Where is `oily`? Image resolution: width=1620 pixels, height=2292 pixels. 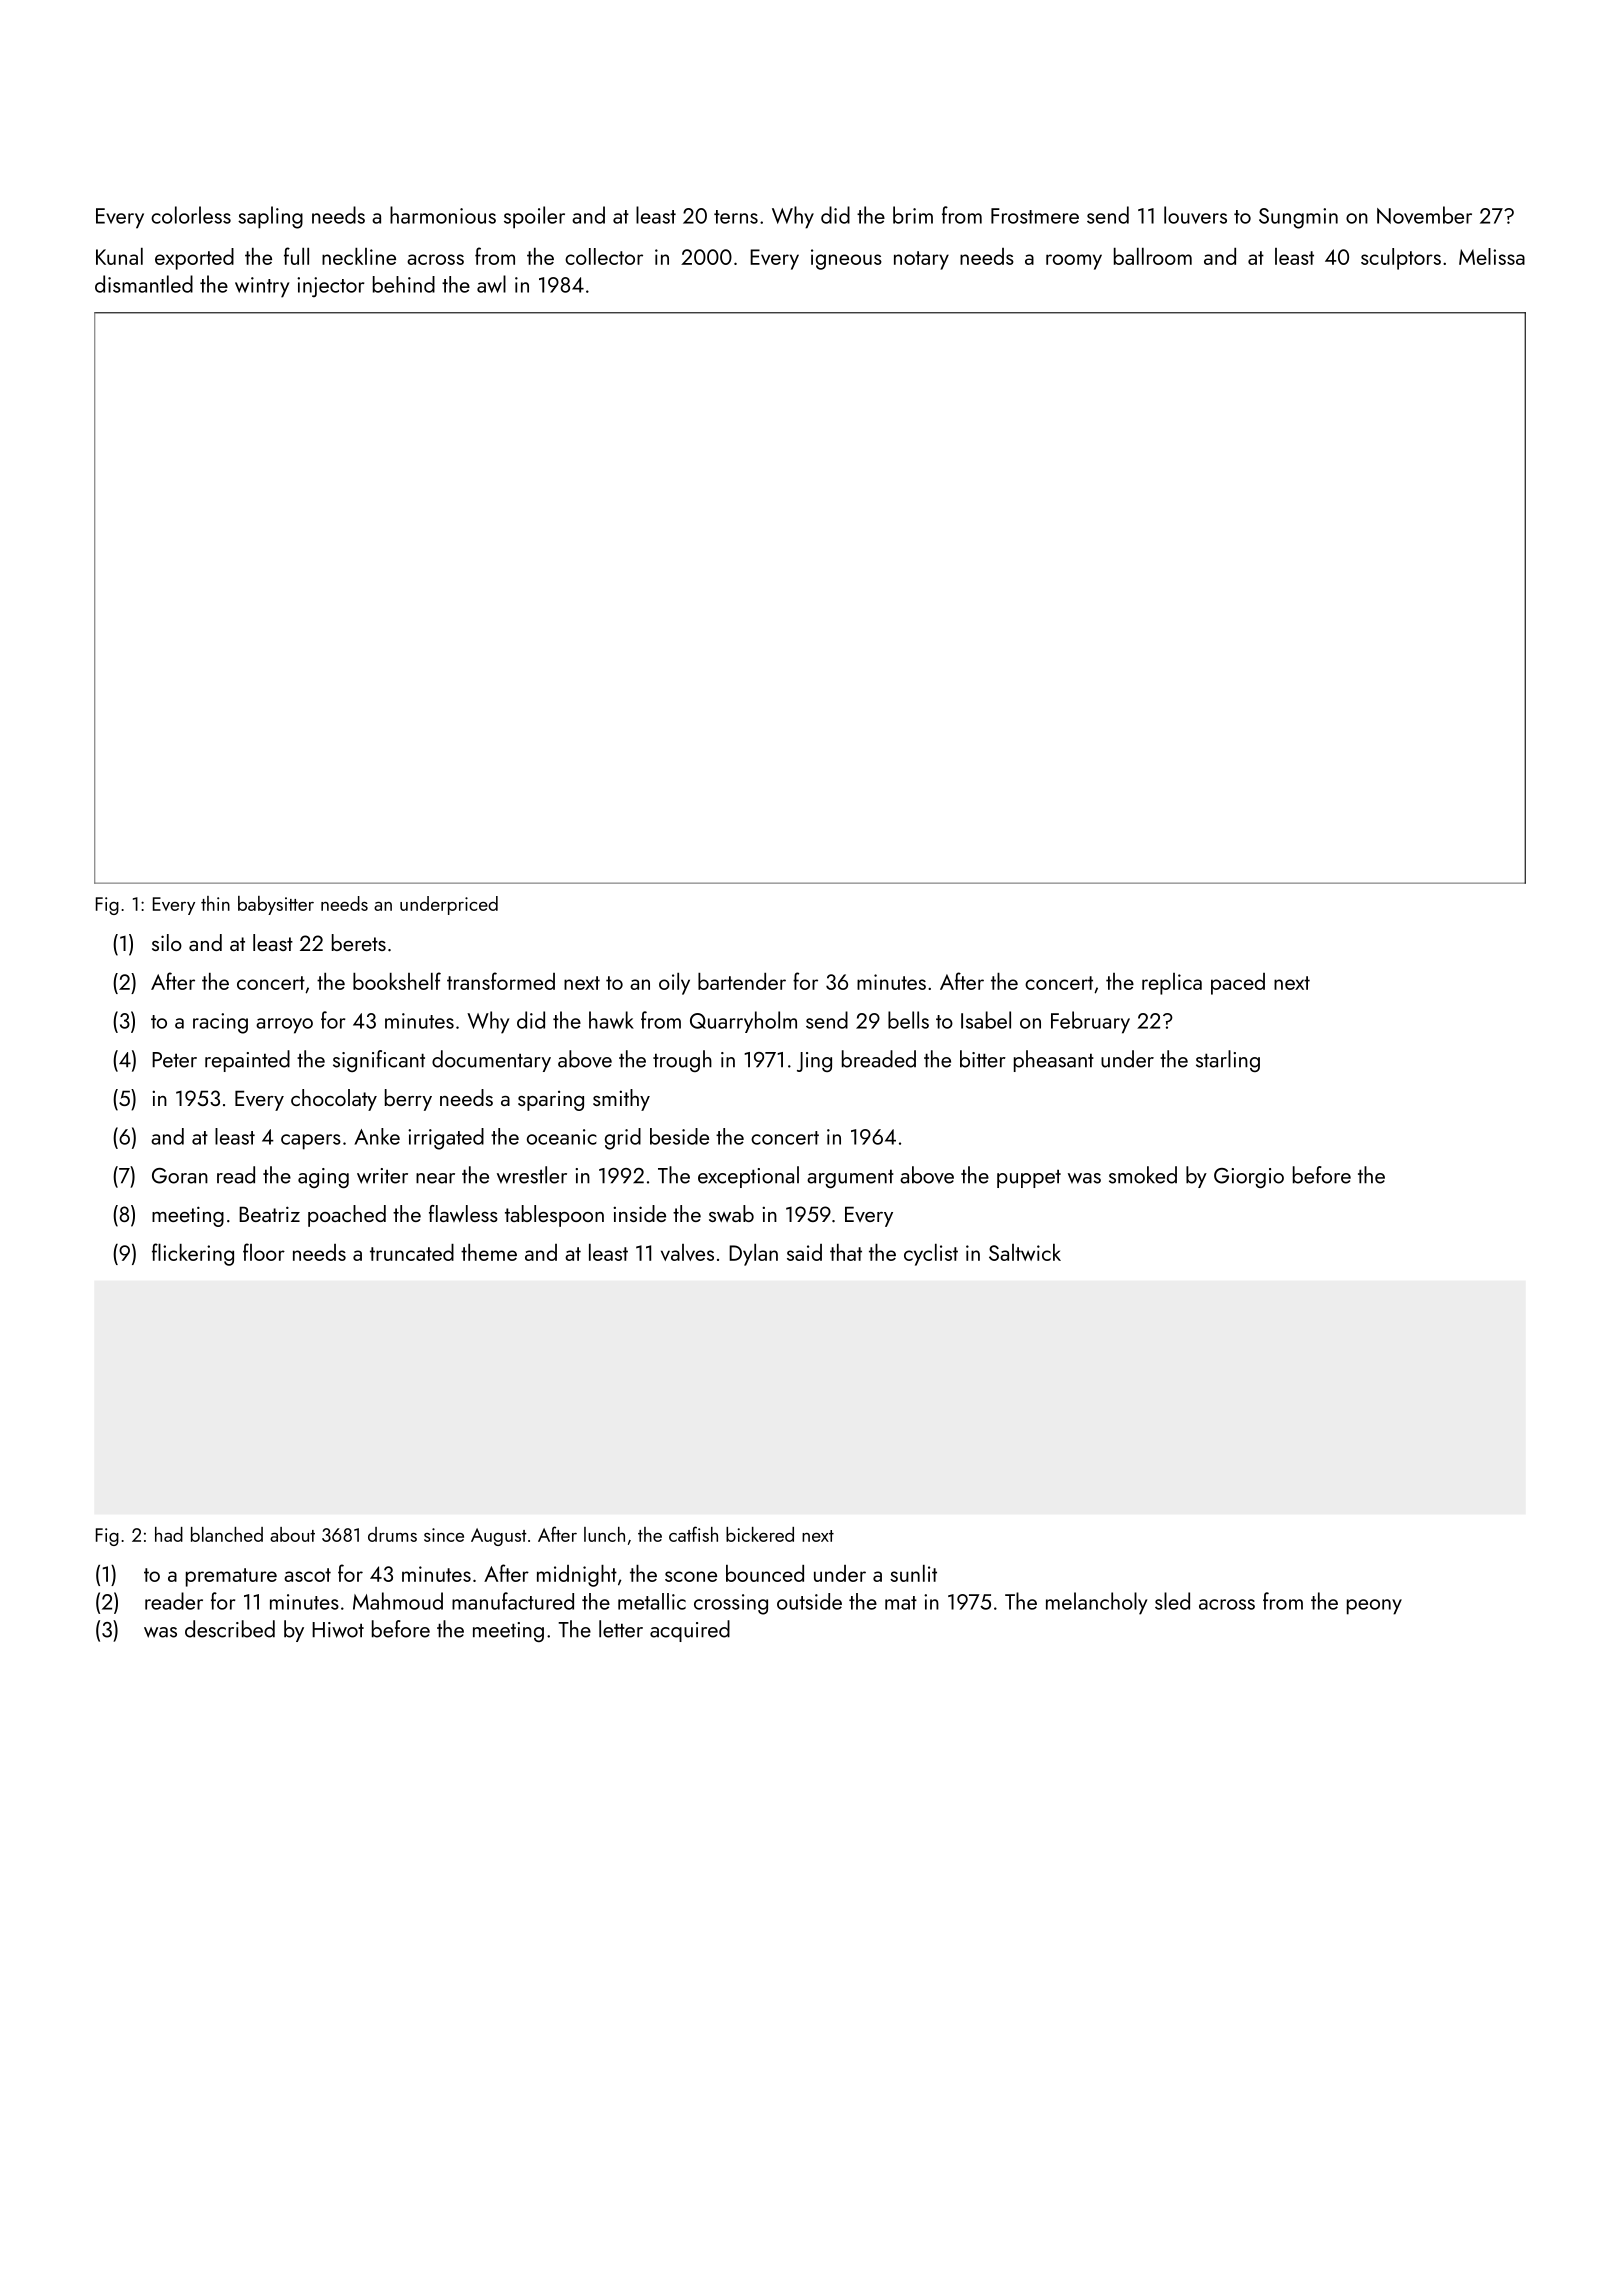 oily is located at coordinates (674, 984).
